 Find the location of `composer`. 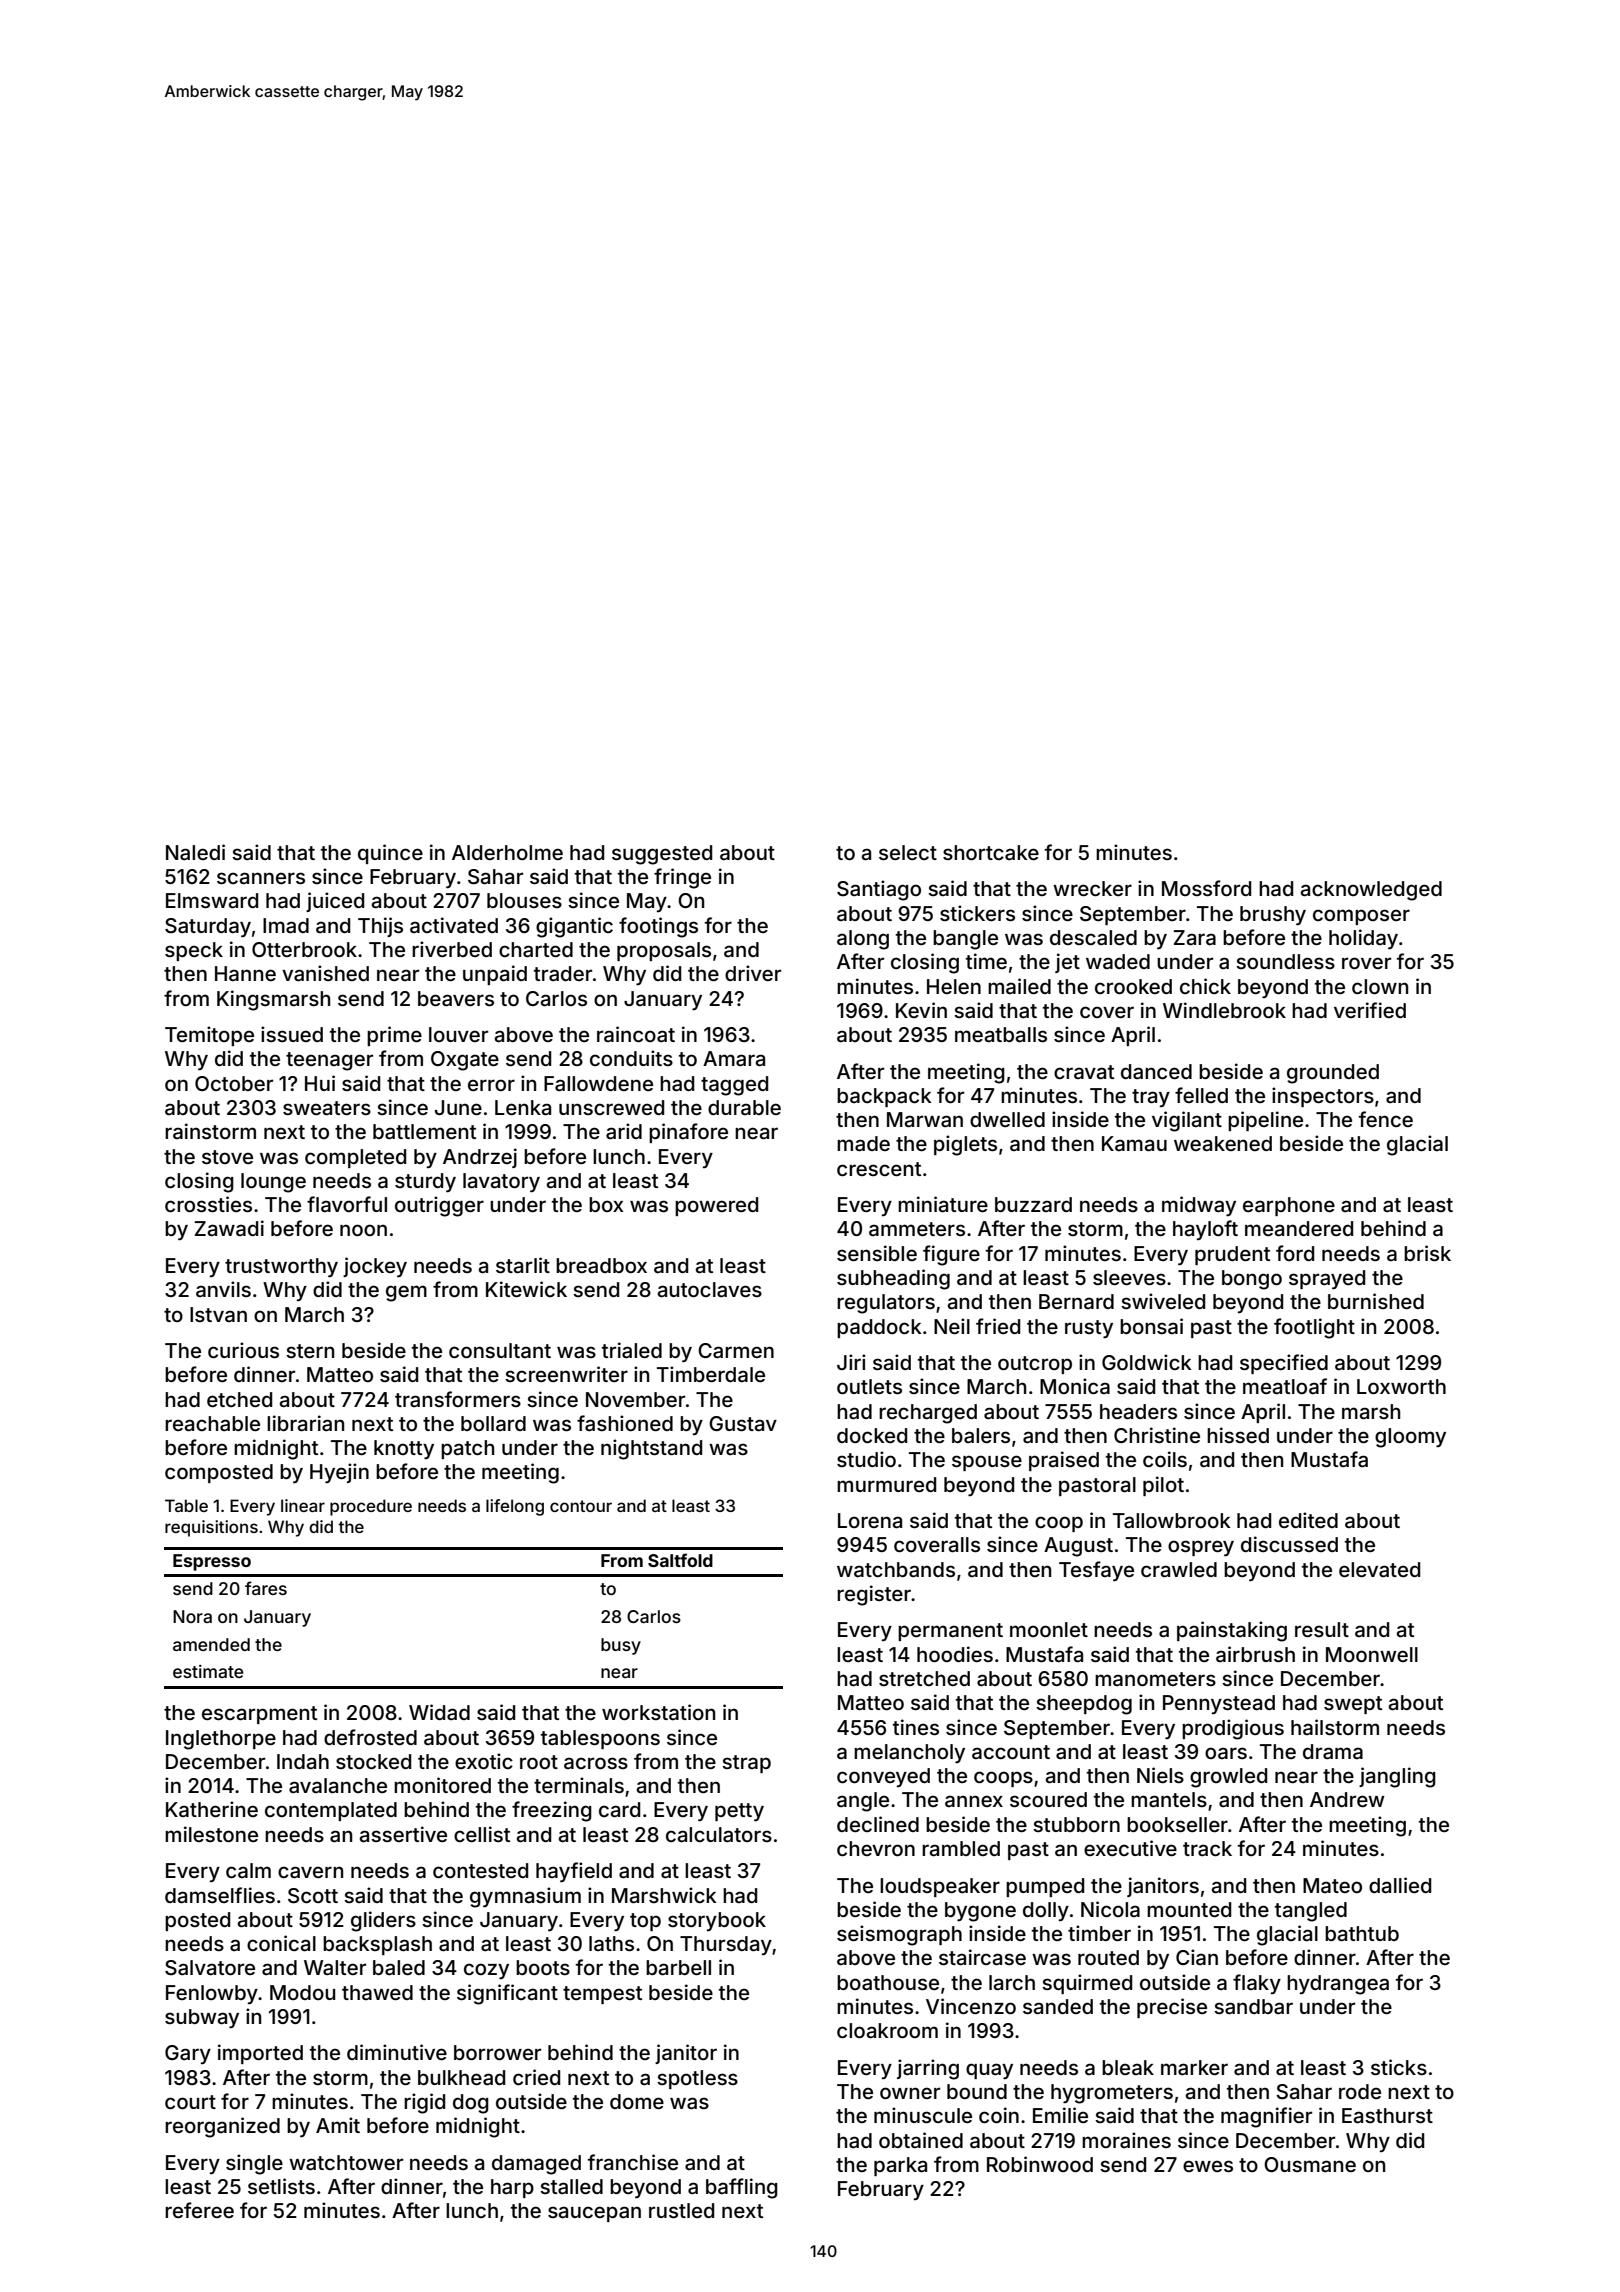

composer is located at coordinates (1361, 917).
